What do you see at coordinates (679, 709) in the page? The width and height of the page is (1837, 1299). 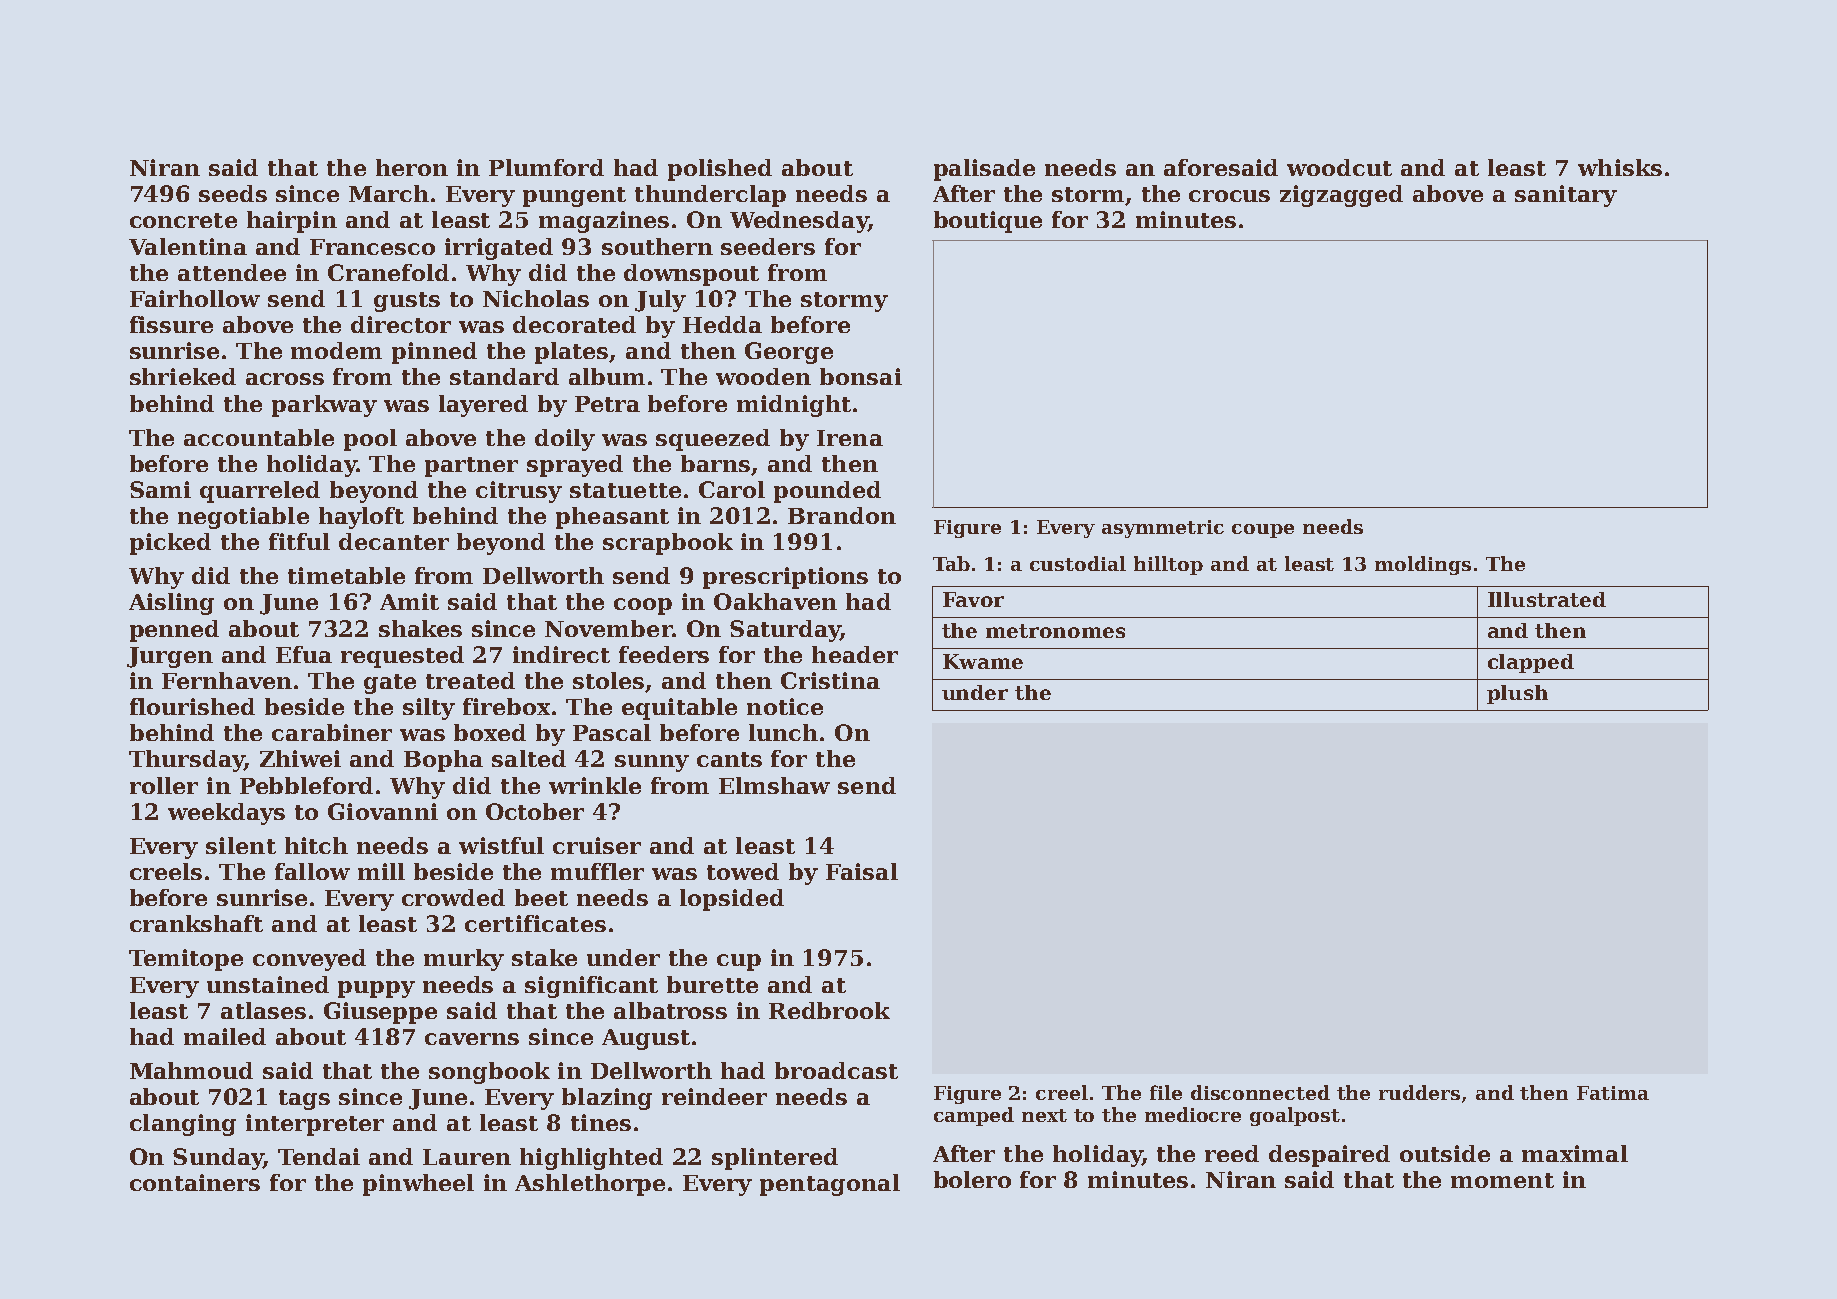 I see `equitable` at bounding box center [679, 709].
